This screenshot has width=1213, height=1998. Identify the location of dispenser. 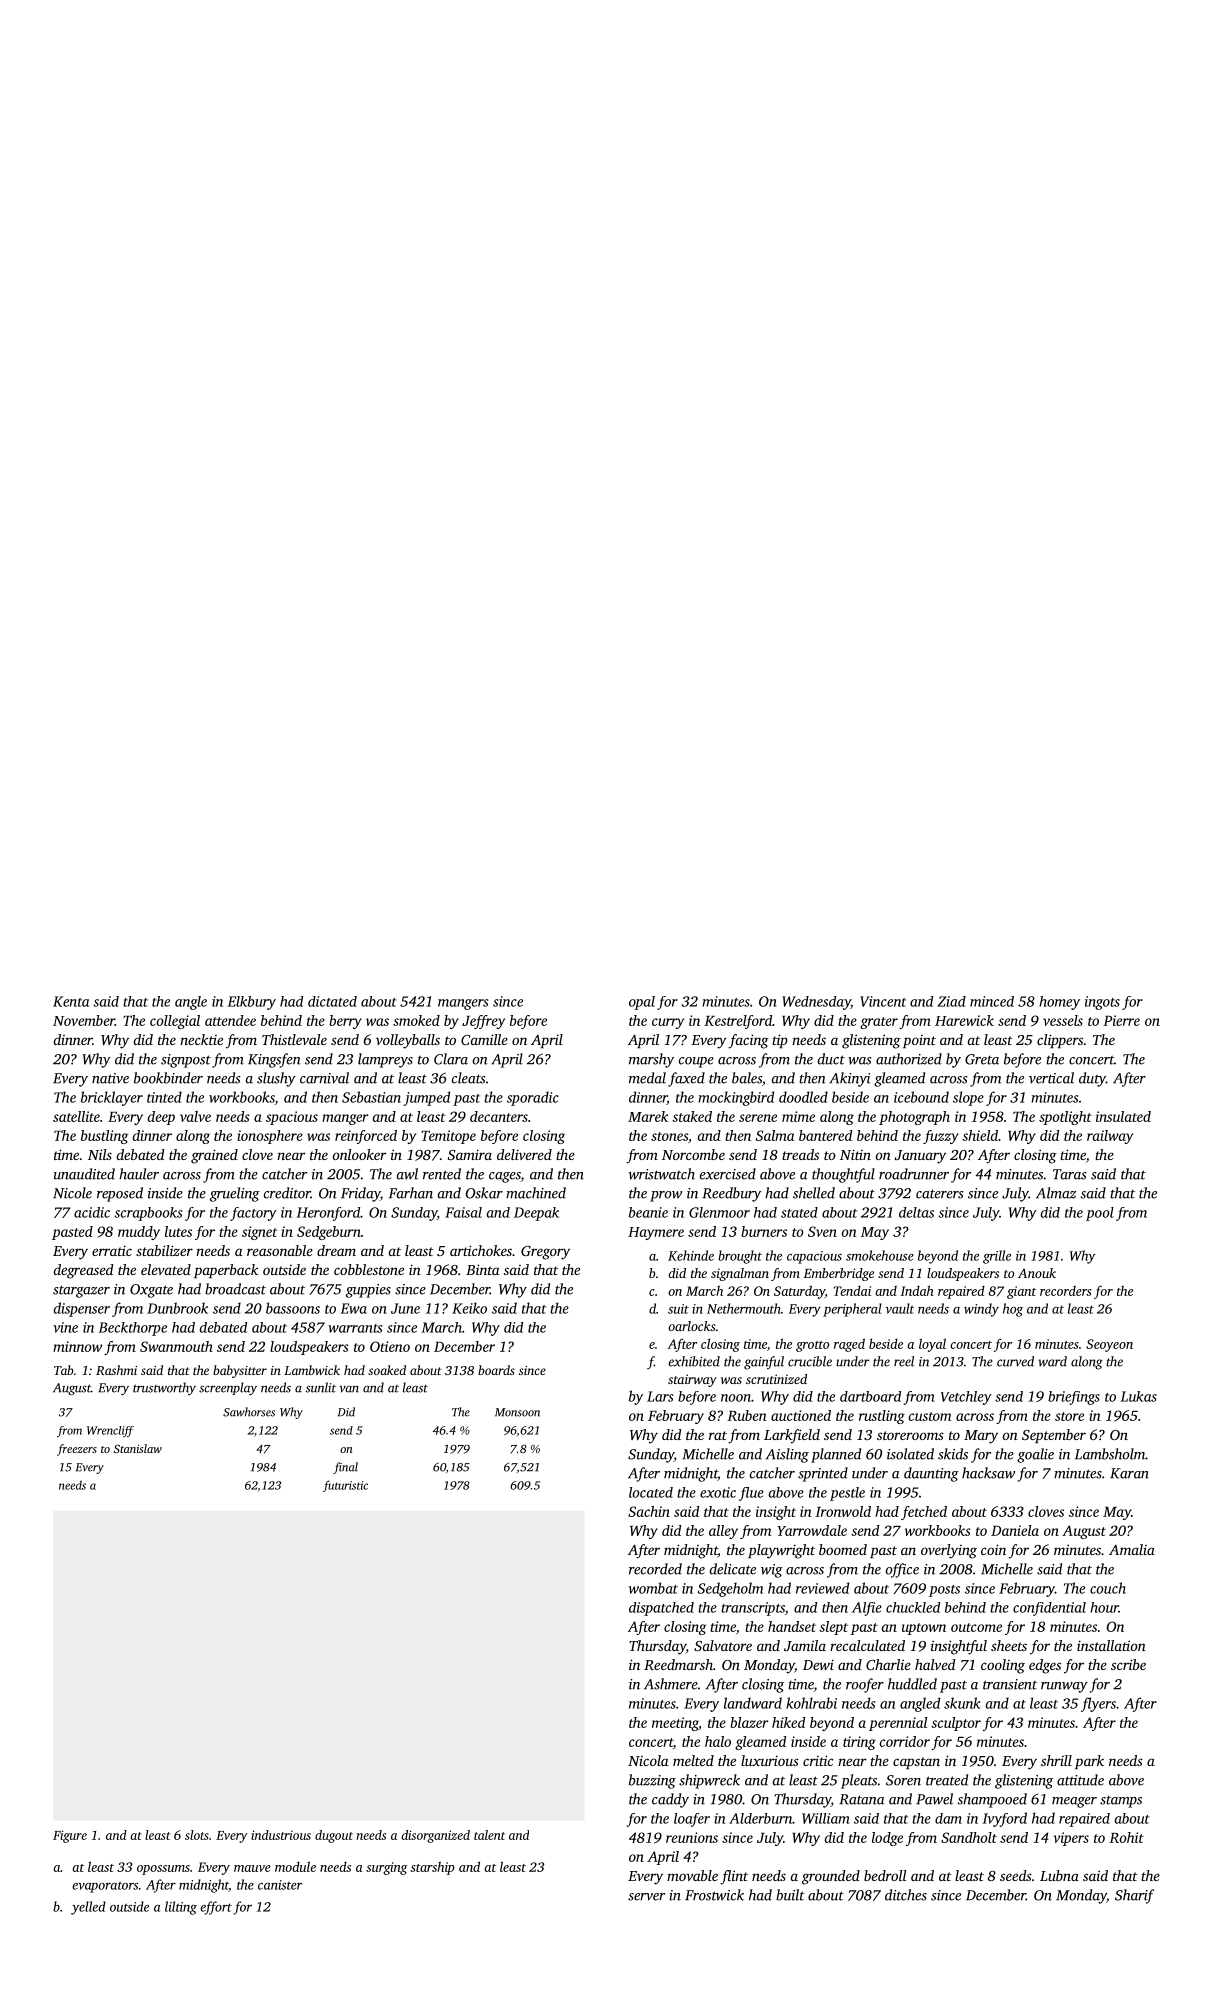
(82, 1309).
